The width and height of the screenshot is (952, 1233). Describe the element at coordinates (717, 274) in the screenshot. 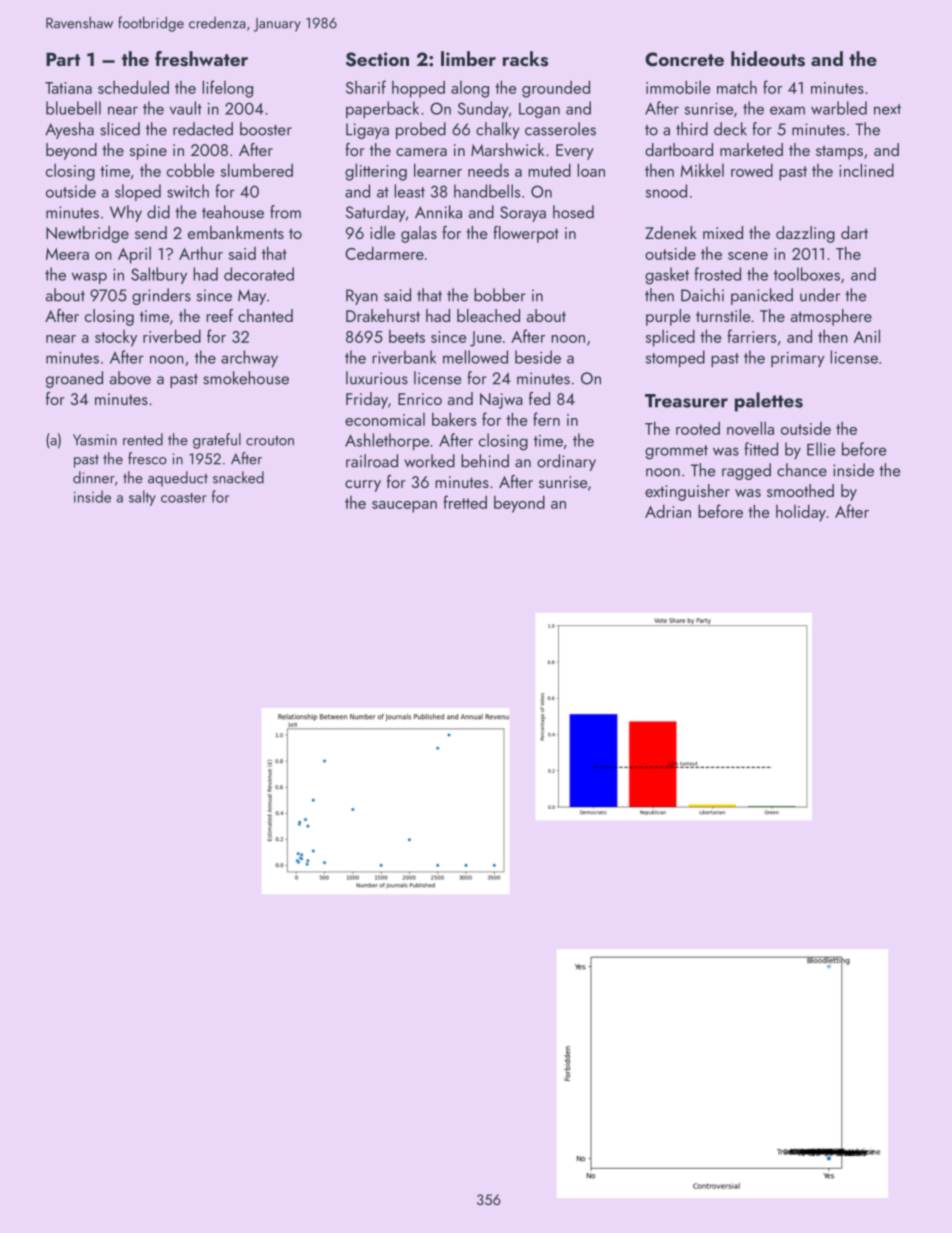

I see `frosted` at that location.
